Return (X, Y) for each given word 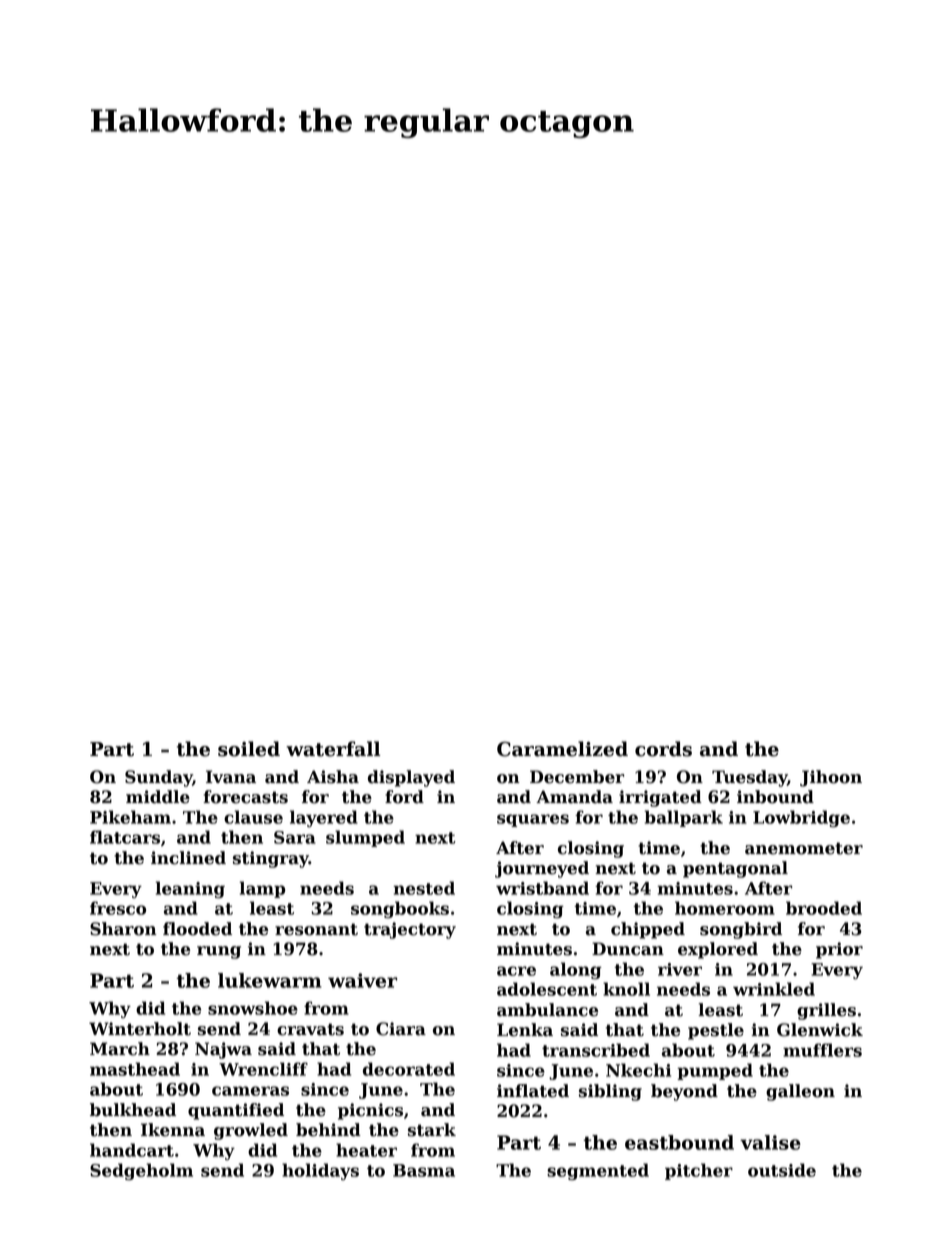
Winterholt (140, 1029)
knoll (626, 989)
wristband (542, 888)
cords (663, 749)
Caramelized (562, 749)
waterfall (333, 749)
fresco (118, 908)
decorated (409, 1069)
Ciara (401, 1029)
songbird (741, 930)
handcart (132, 1150)
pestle (716, 1031)
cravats (310, 1029)
